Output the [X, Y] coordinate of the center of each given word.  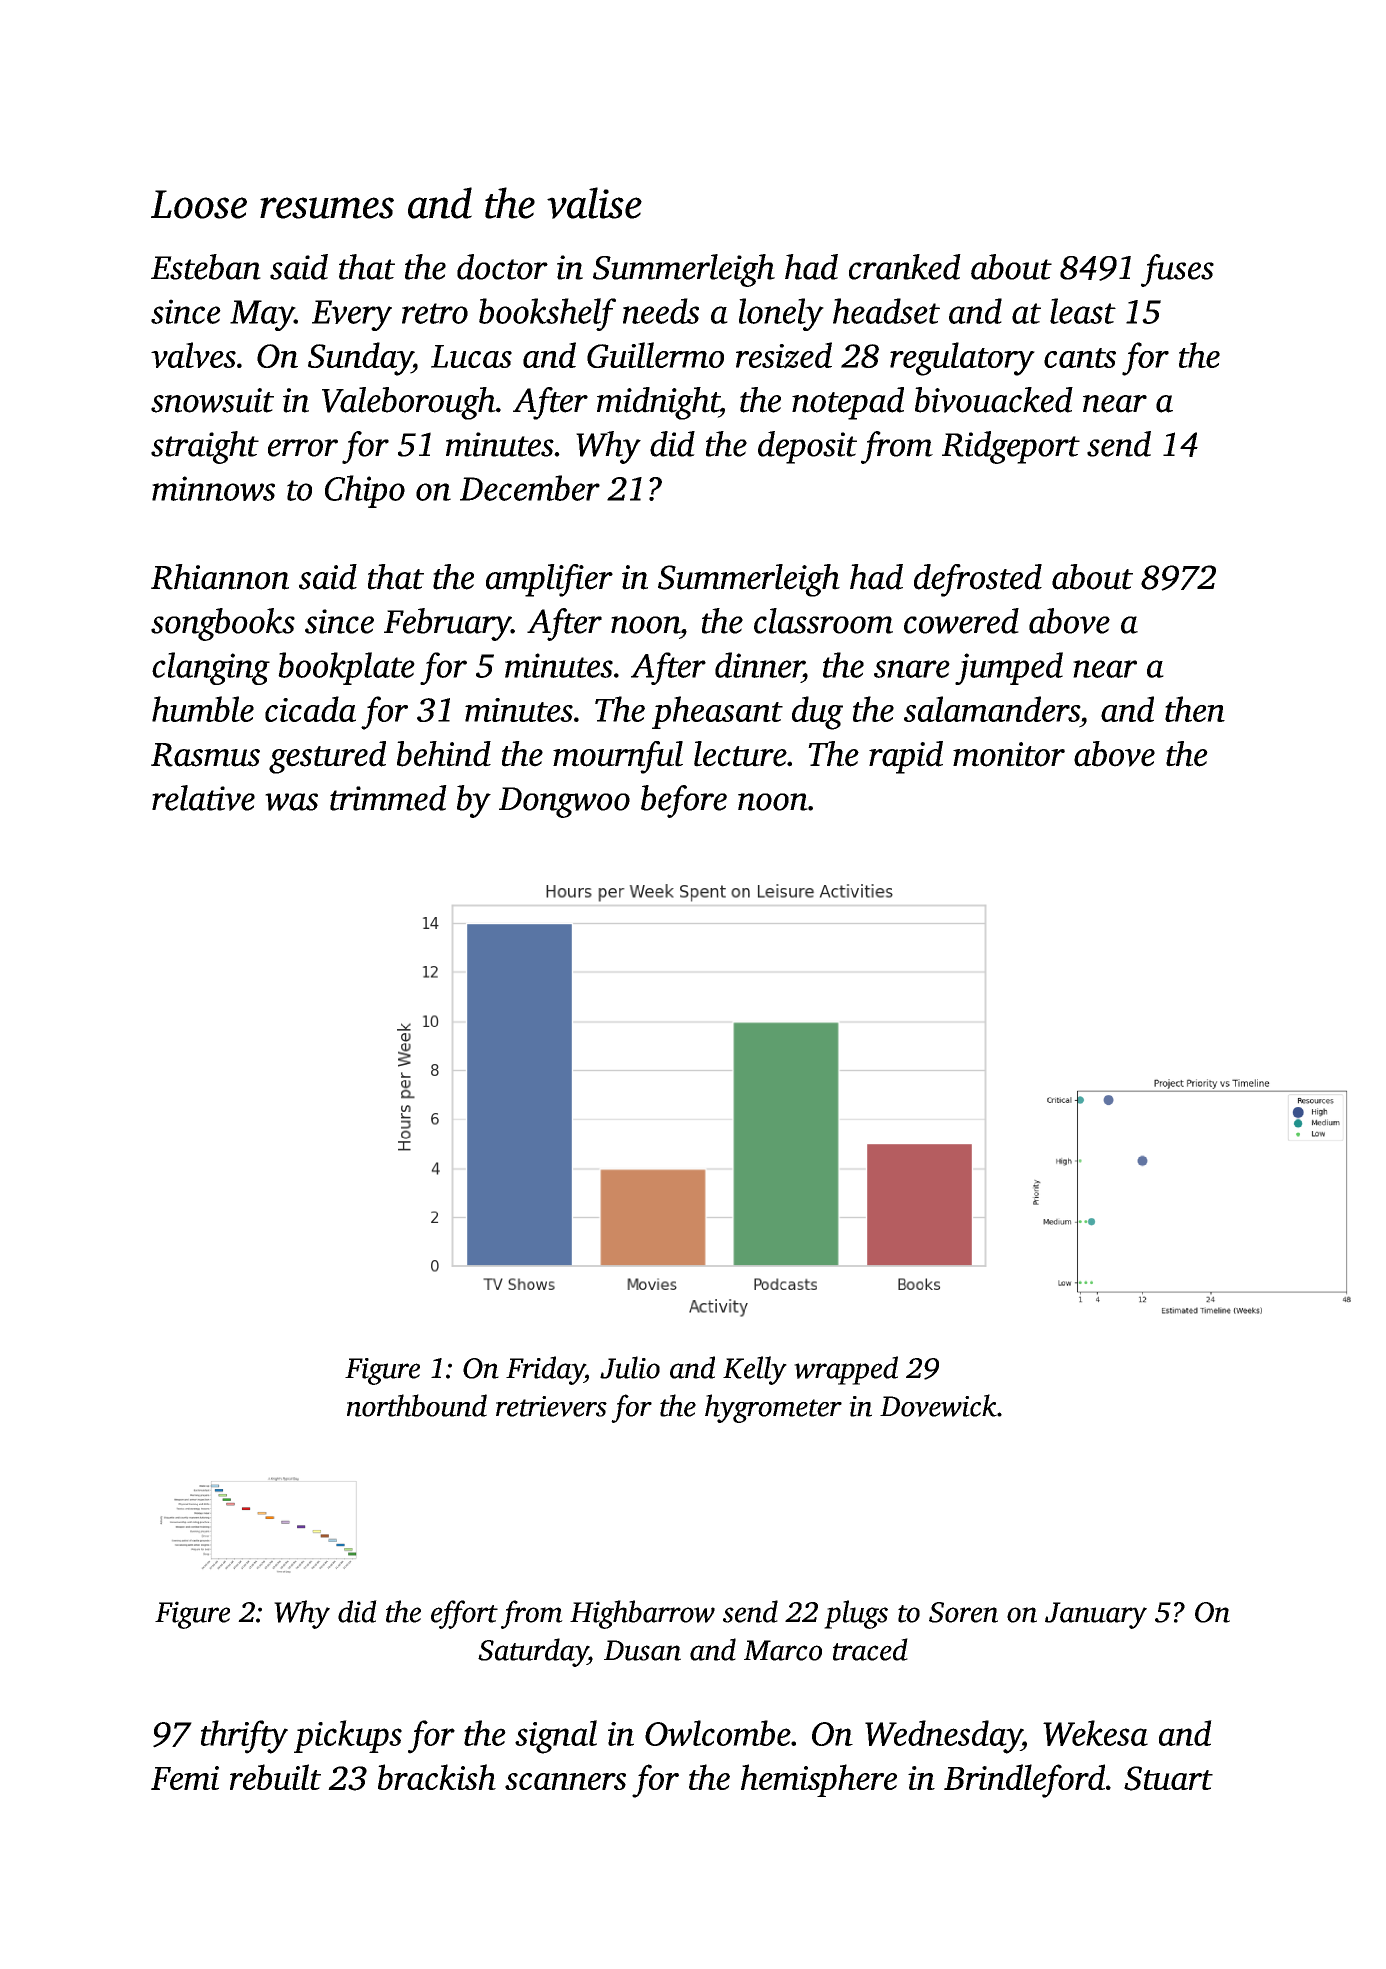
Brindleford [1024, 1781]
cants [1080, 358]
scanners [565, 1781]
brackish [437, 1777]
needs [661, 311]
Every [352, 315]
